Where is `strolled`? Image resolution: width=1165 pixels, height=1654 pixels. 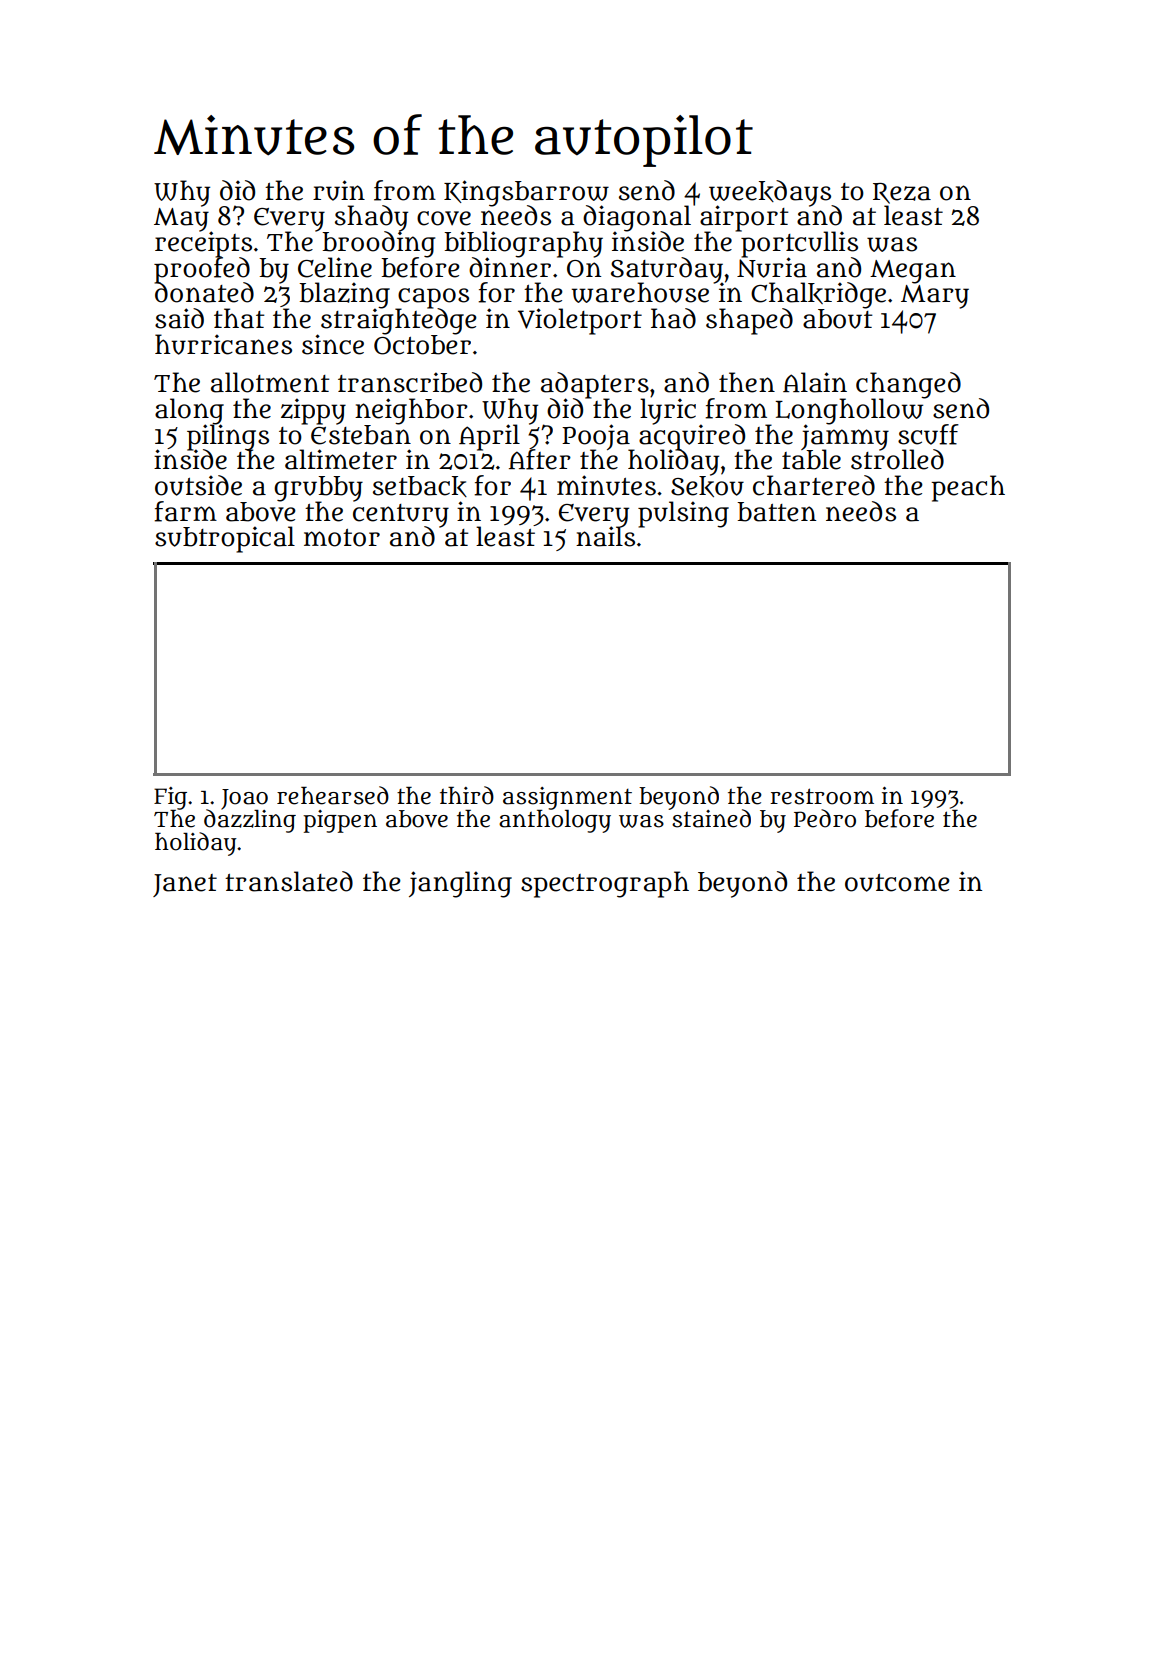 strolled is located at coordinates (897, 460).
